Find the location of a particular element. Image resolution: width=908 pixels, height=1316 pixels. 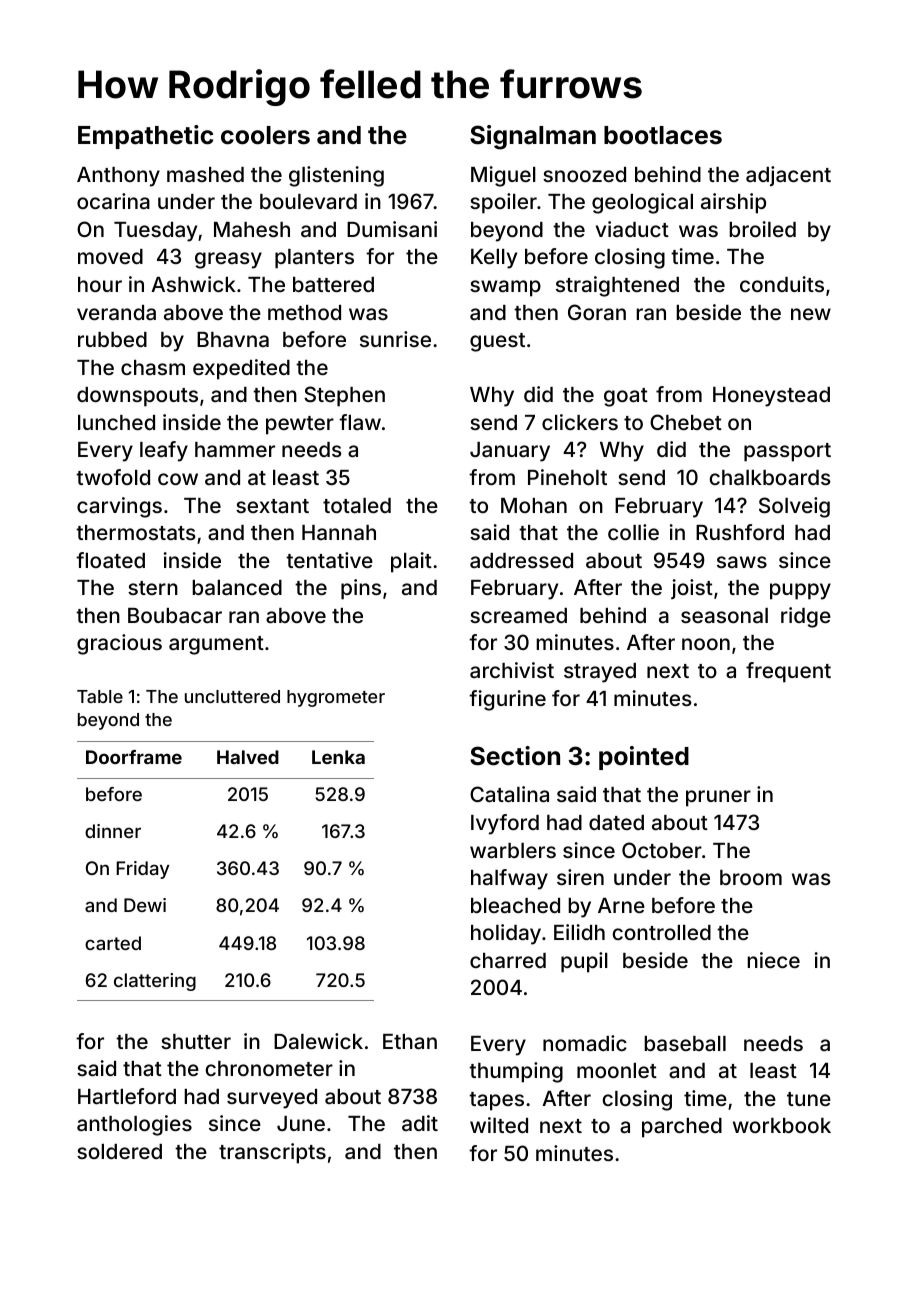

workbook is located at coordinates (782, 1125).
